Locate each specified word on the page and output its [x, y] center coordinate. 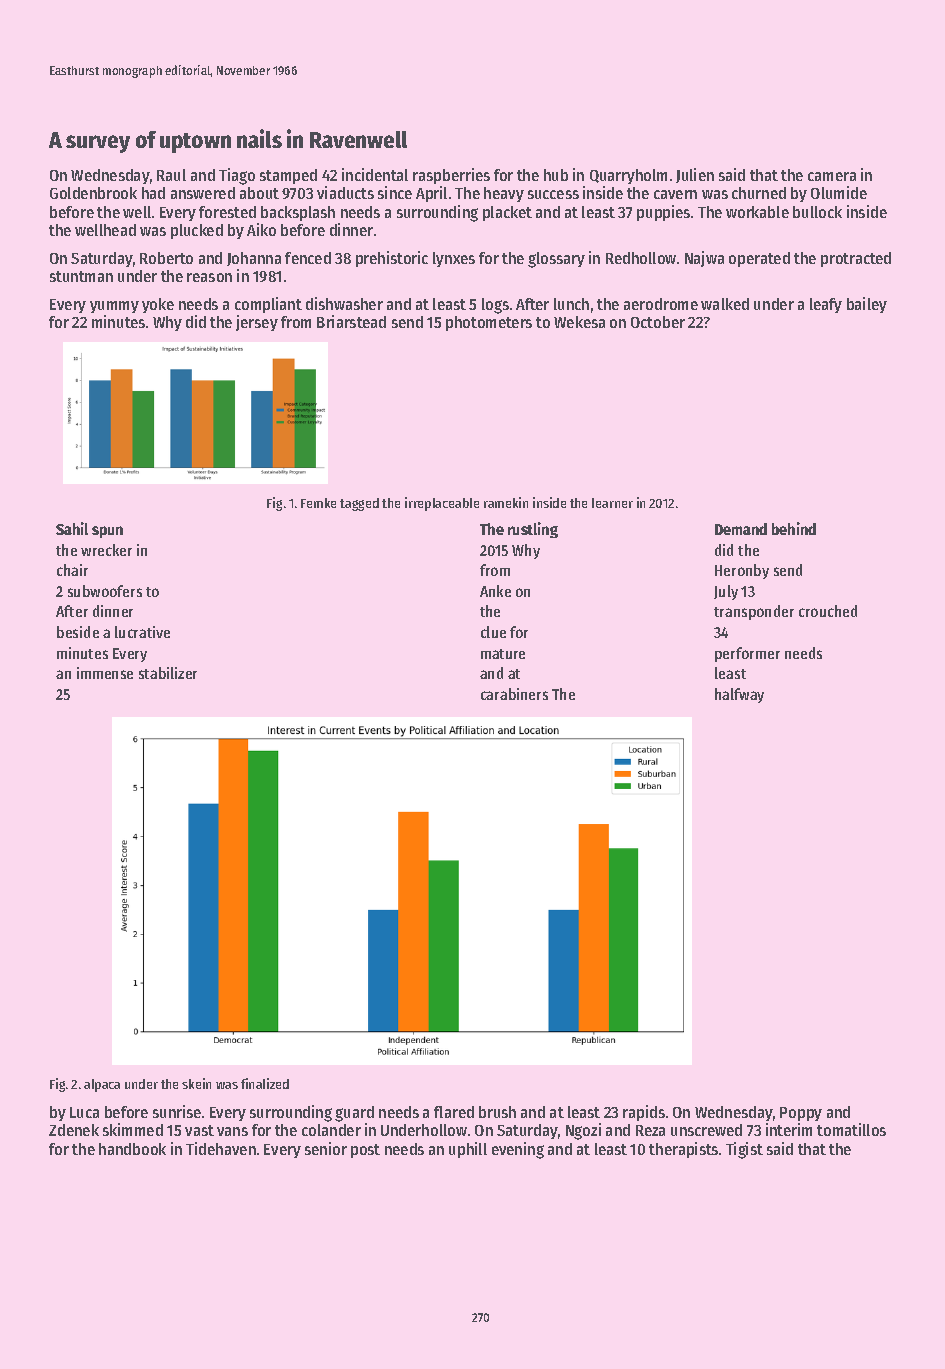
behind [794, 528]
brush [497, 1112]
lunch [571, 304]
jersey [257, 323]
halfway [739, 695]
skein [196, 1083]
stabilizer [168, 673]
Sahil [72, 528]
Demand [741, 529]
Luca [84, 1112]
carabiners [514, 694]
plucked [197, 231]
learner [612, 503]
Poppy [801, 1114]
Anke [495, 591]
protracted [856, 259]
